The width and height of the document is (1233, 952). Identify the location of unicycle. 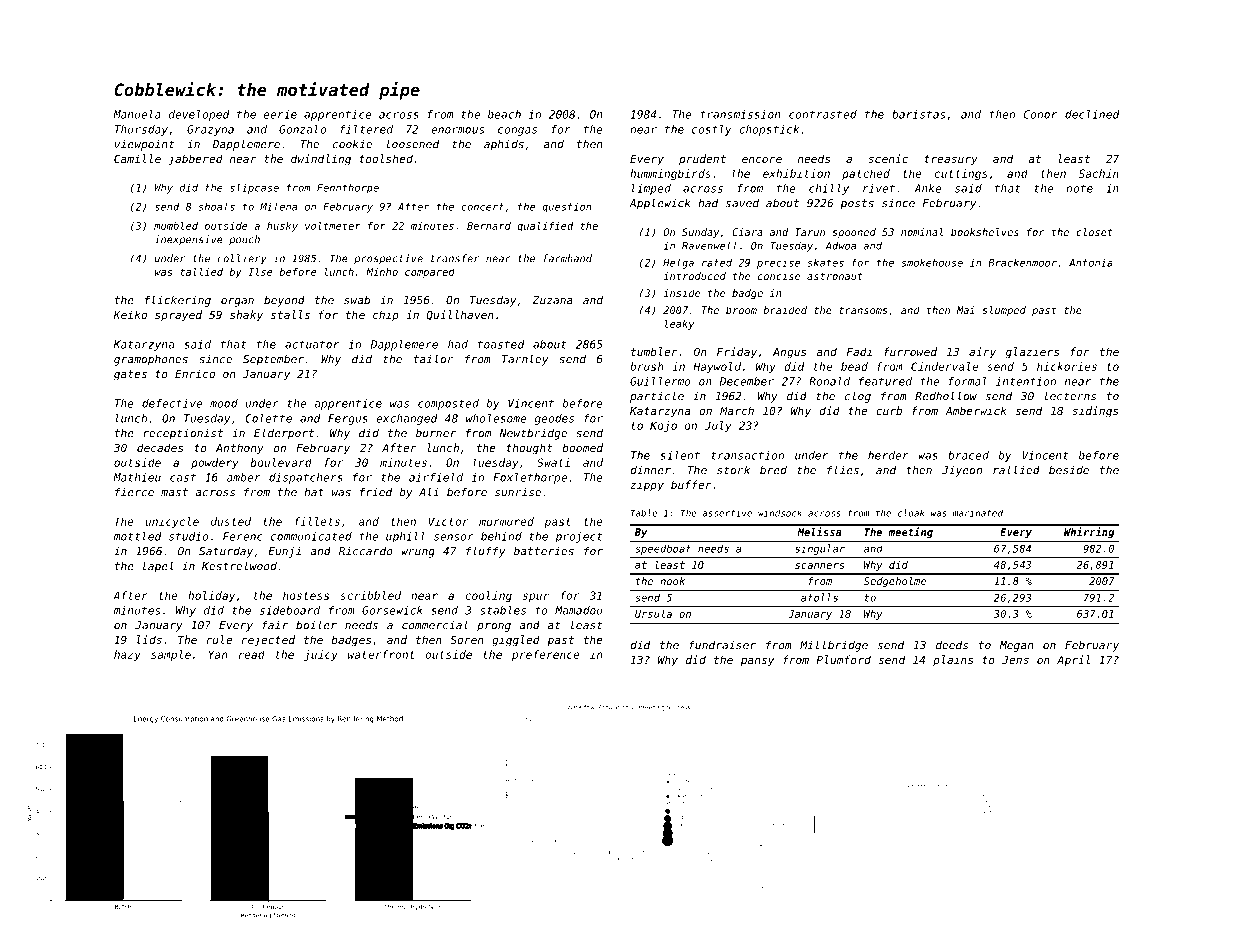
(172, 522).
